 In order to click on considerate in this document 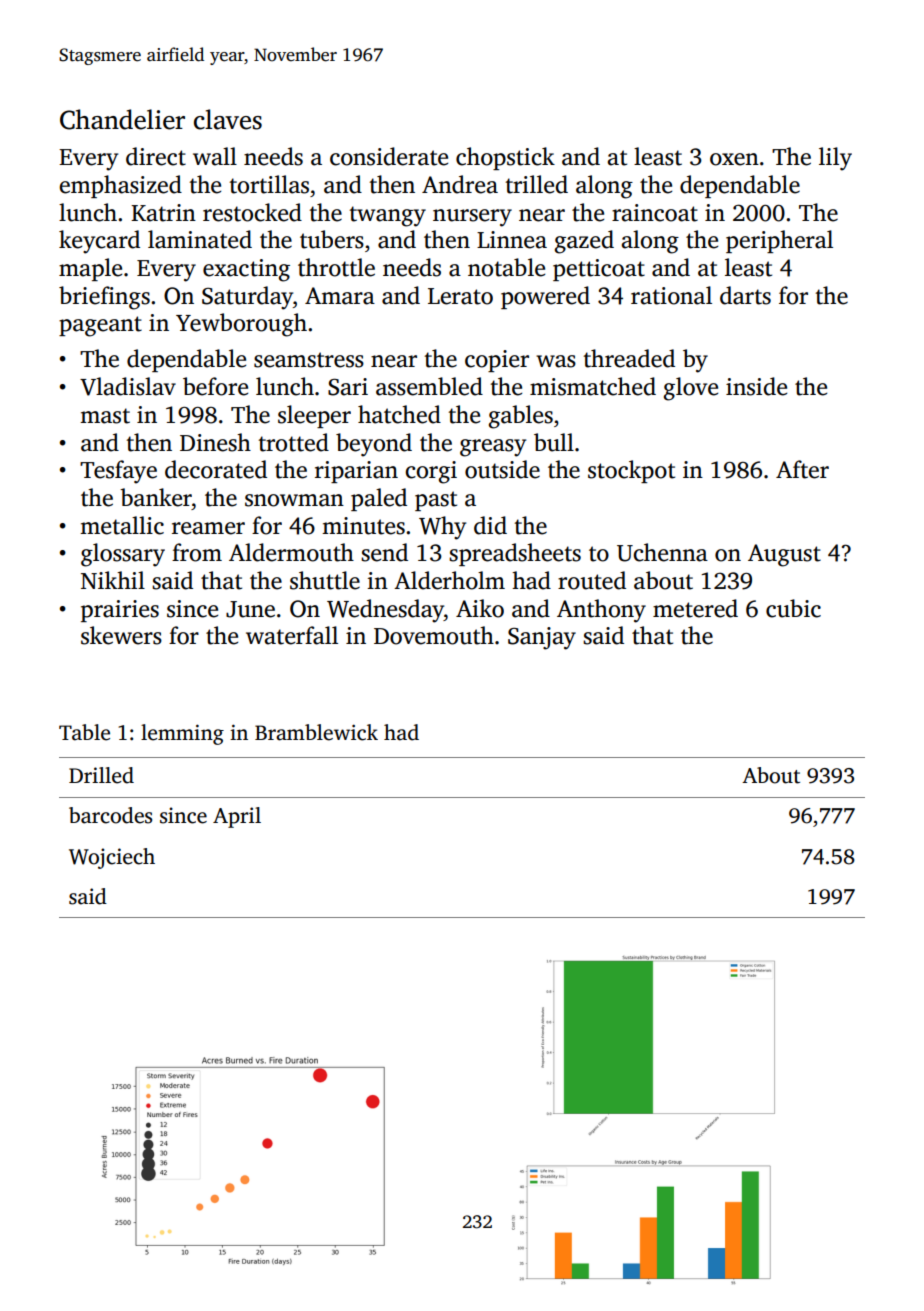, I will do `click(389, 156)`.
